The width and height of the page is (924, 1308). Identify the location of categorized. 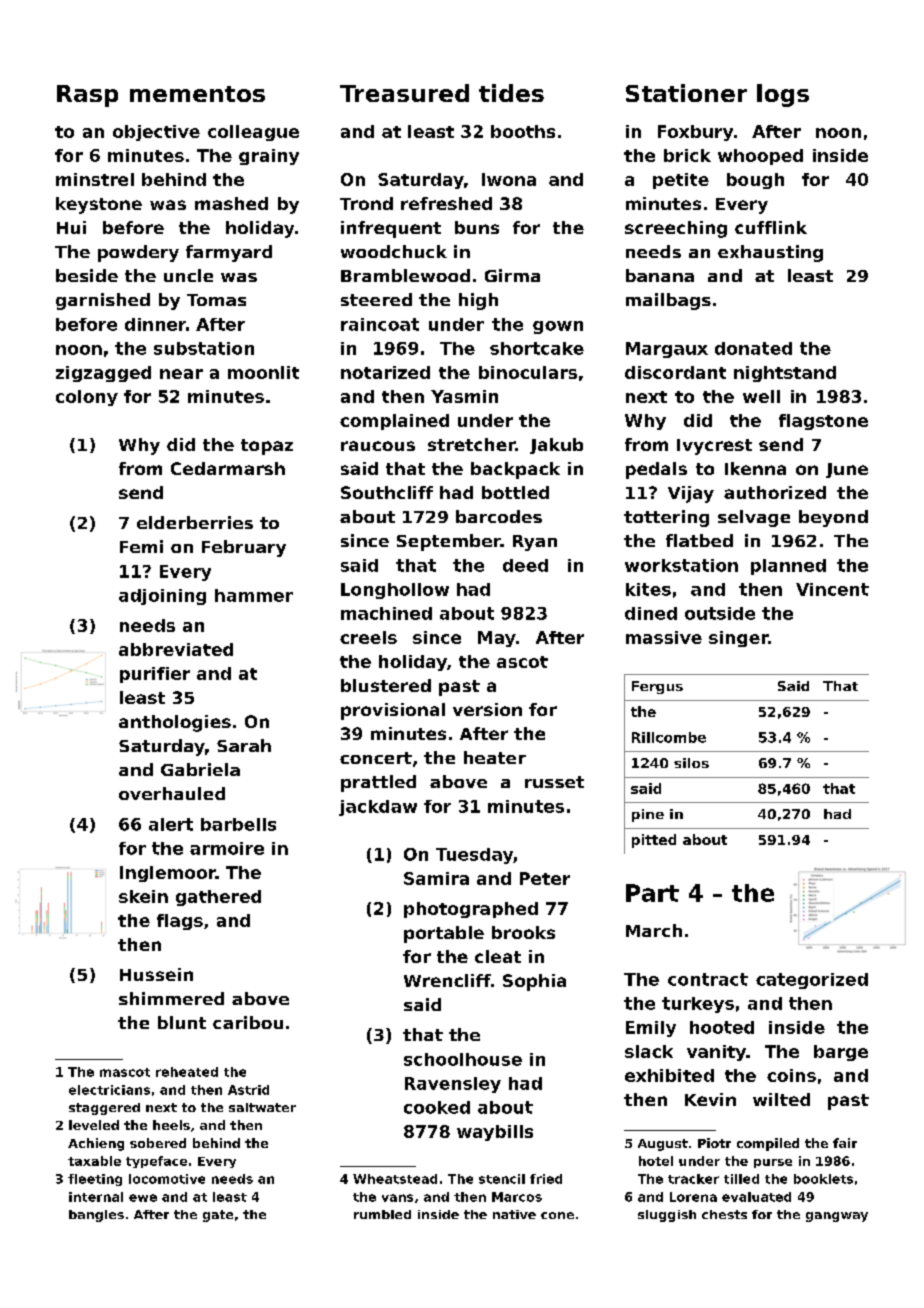
(812, 981).
